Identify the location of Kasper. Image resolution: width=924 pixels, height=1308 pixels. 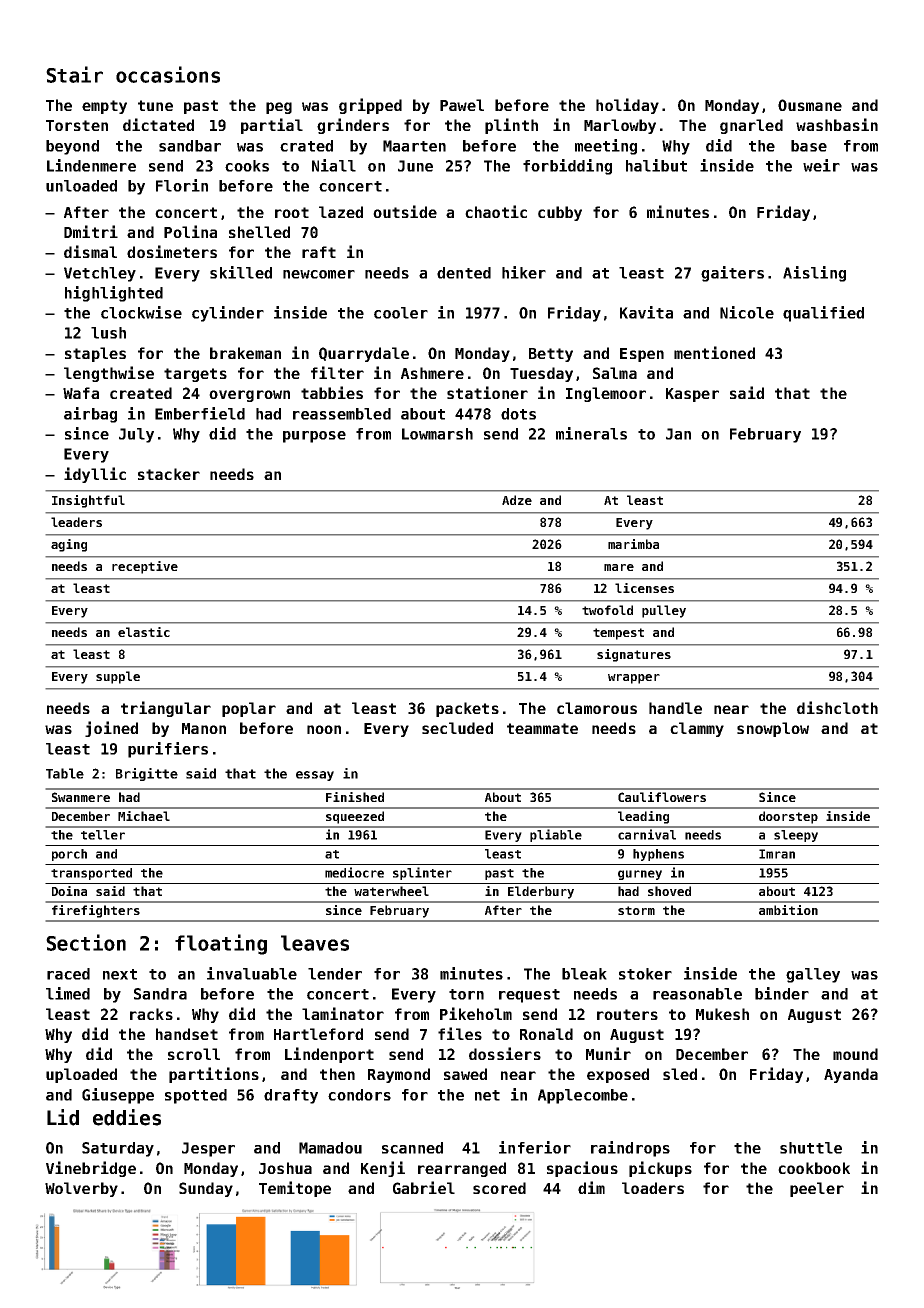
(692, 395).
